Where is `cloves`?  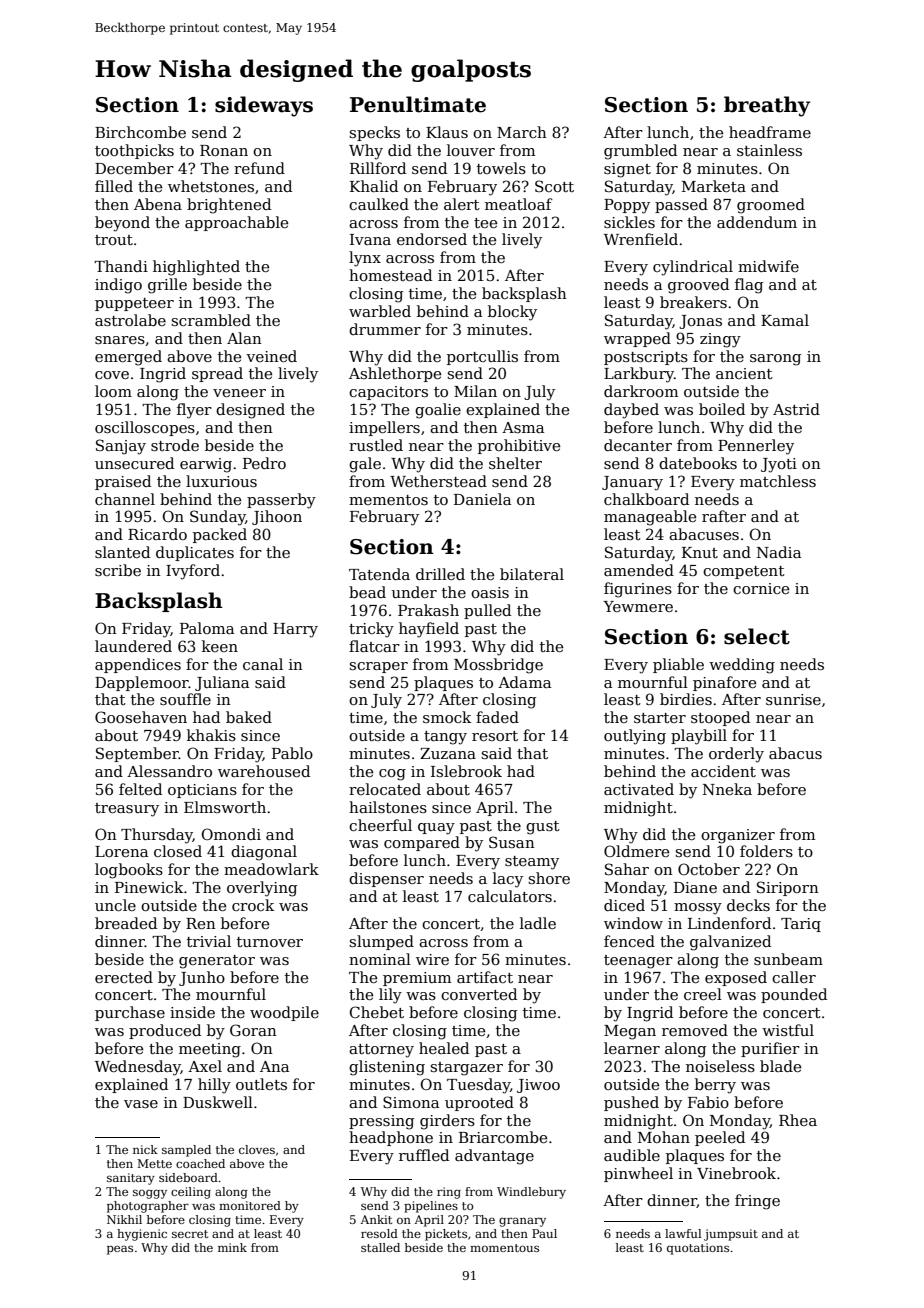
cloves is located at coordinates (257, 1149).
